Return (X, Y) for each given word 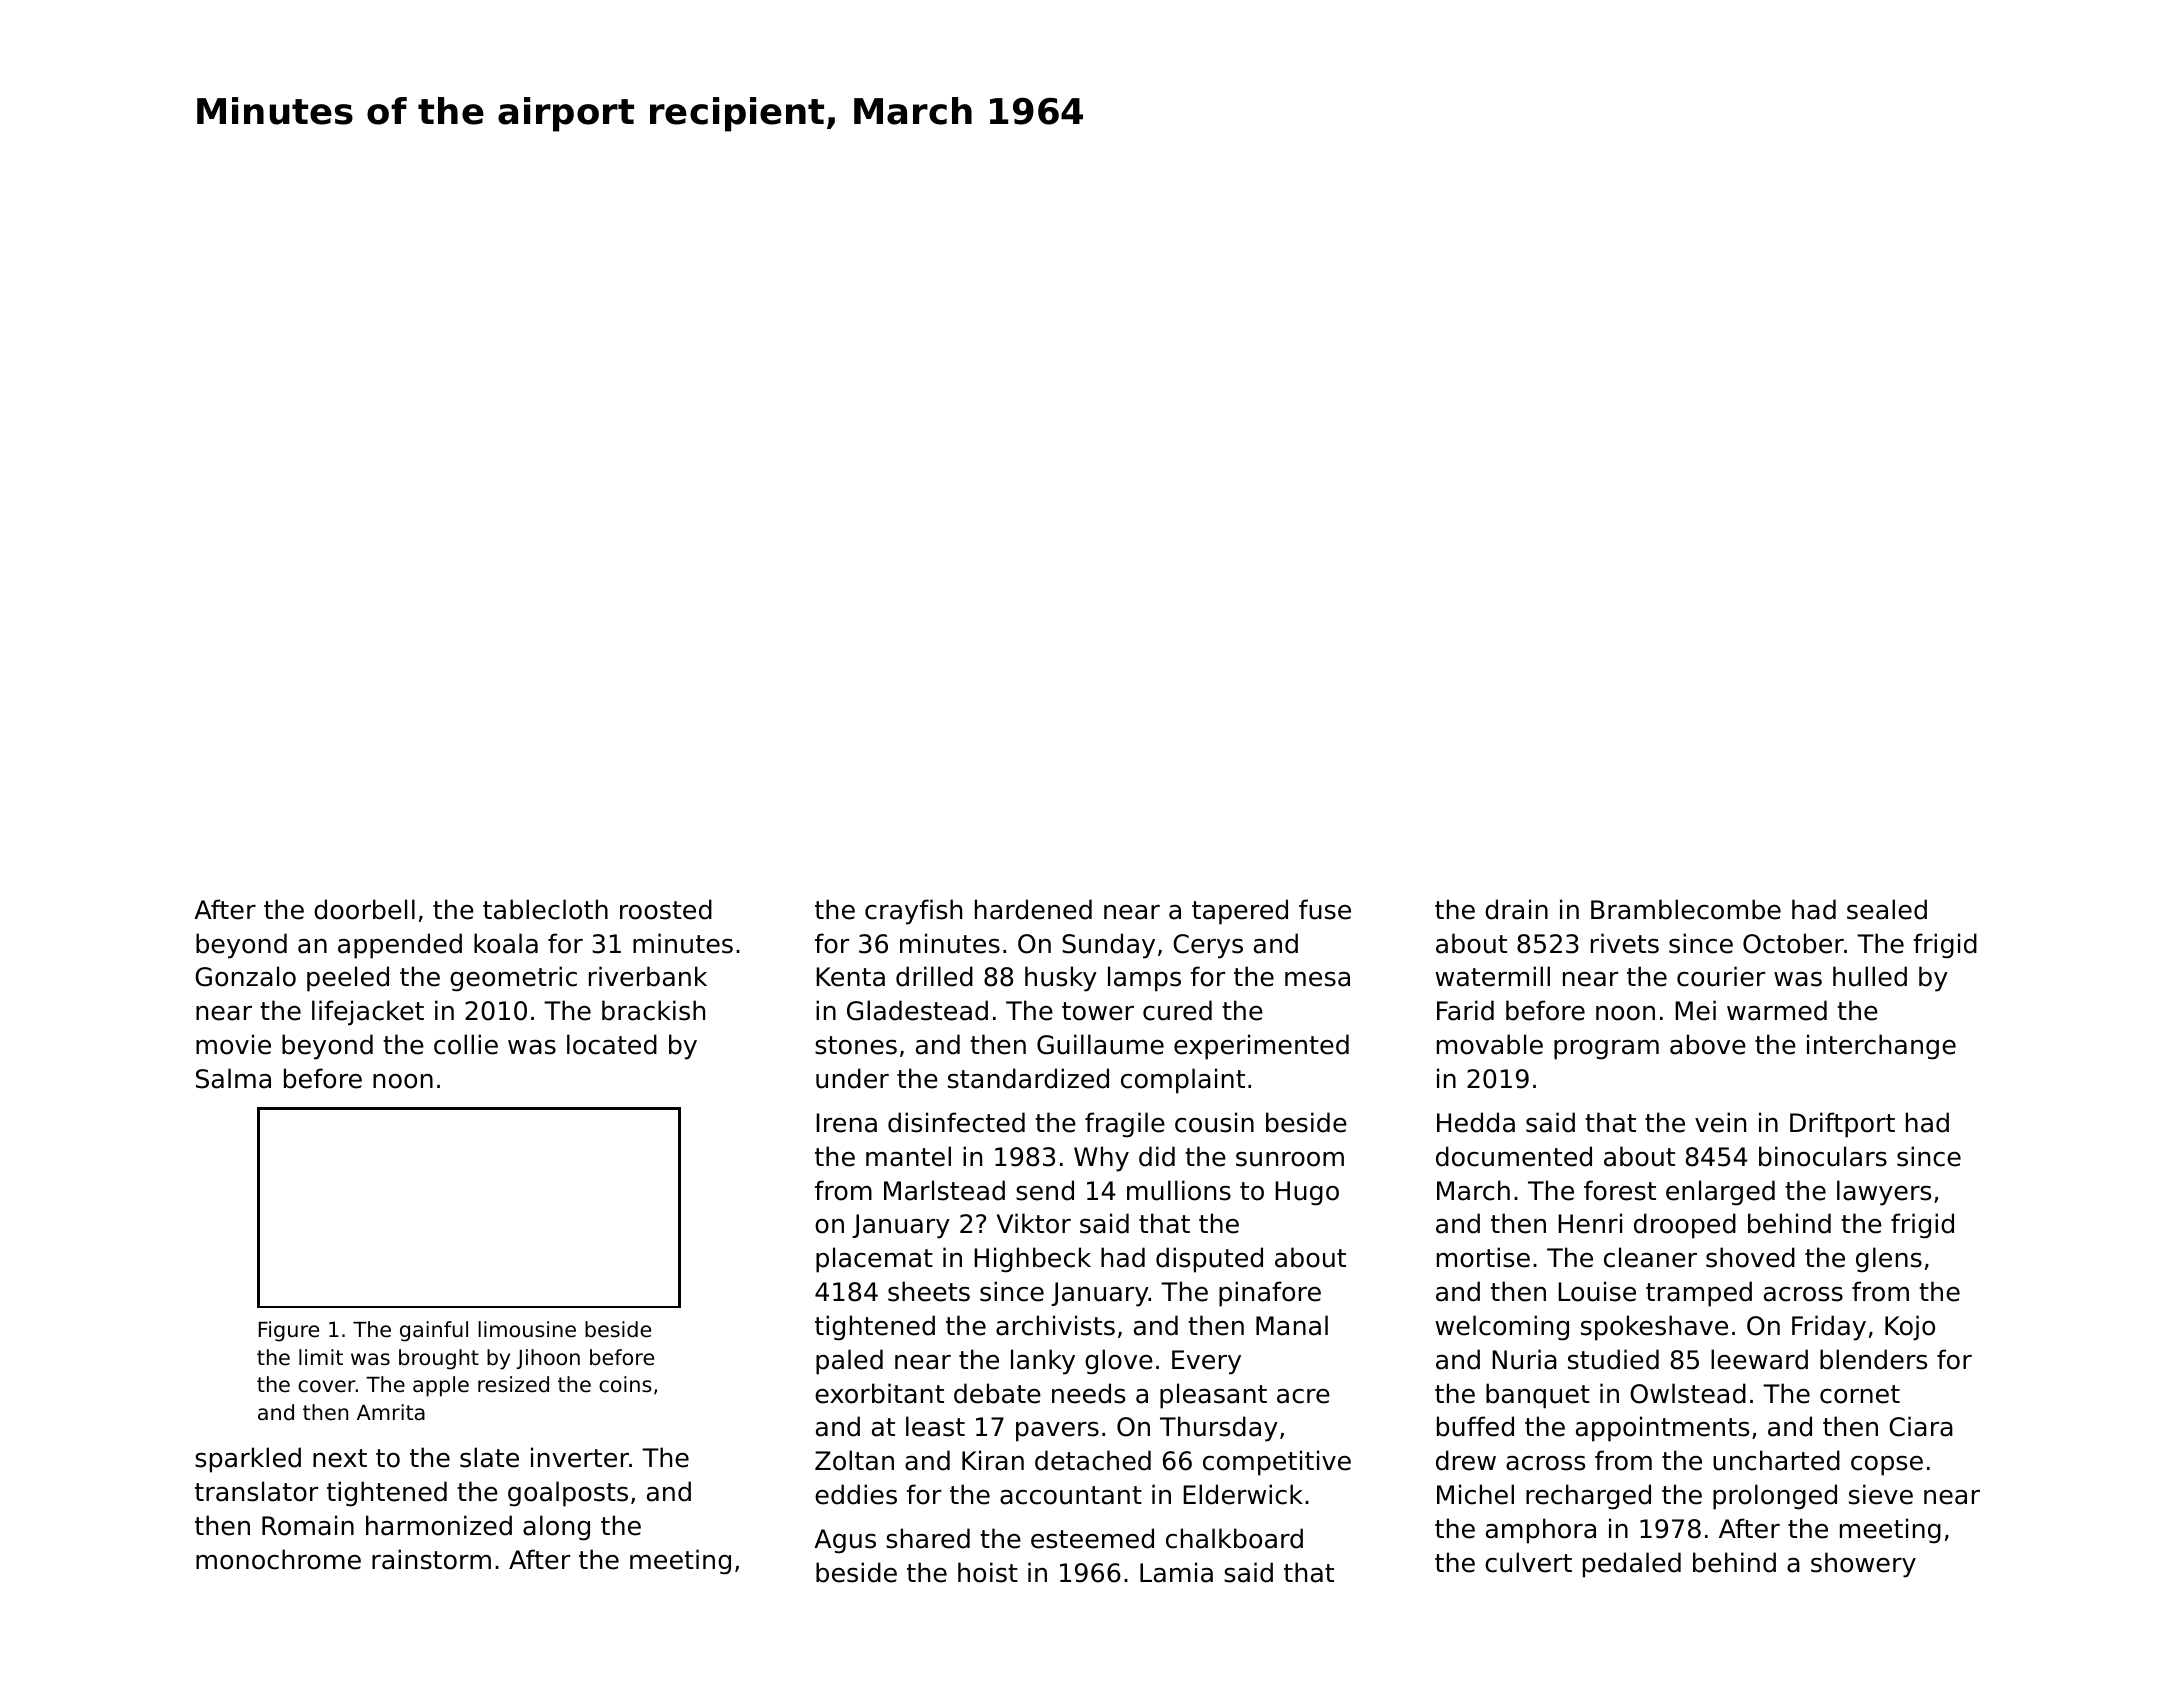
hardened (1033, 909)
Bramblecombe (1686, 909)
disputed (1209, 1260)
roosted (666, 909)
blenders (1873, 1359)
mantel (908, 1156)
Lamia (1176, 1572)
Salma (233, 1078)
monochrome (278, 1559)
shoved (1750, 1257)
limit (321, 1357)
